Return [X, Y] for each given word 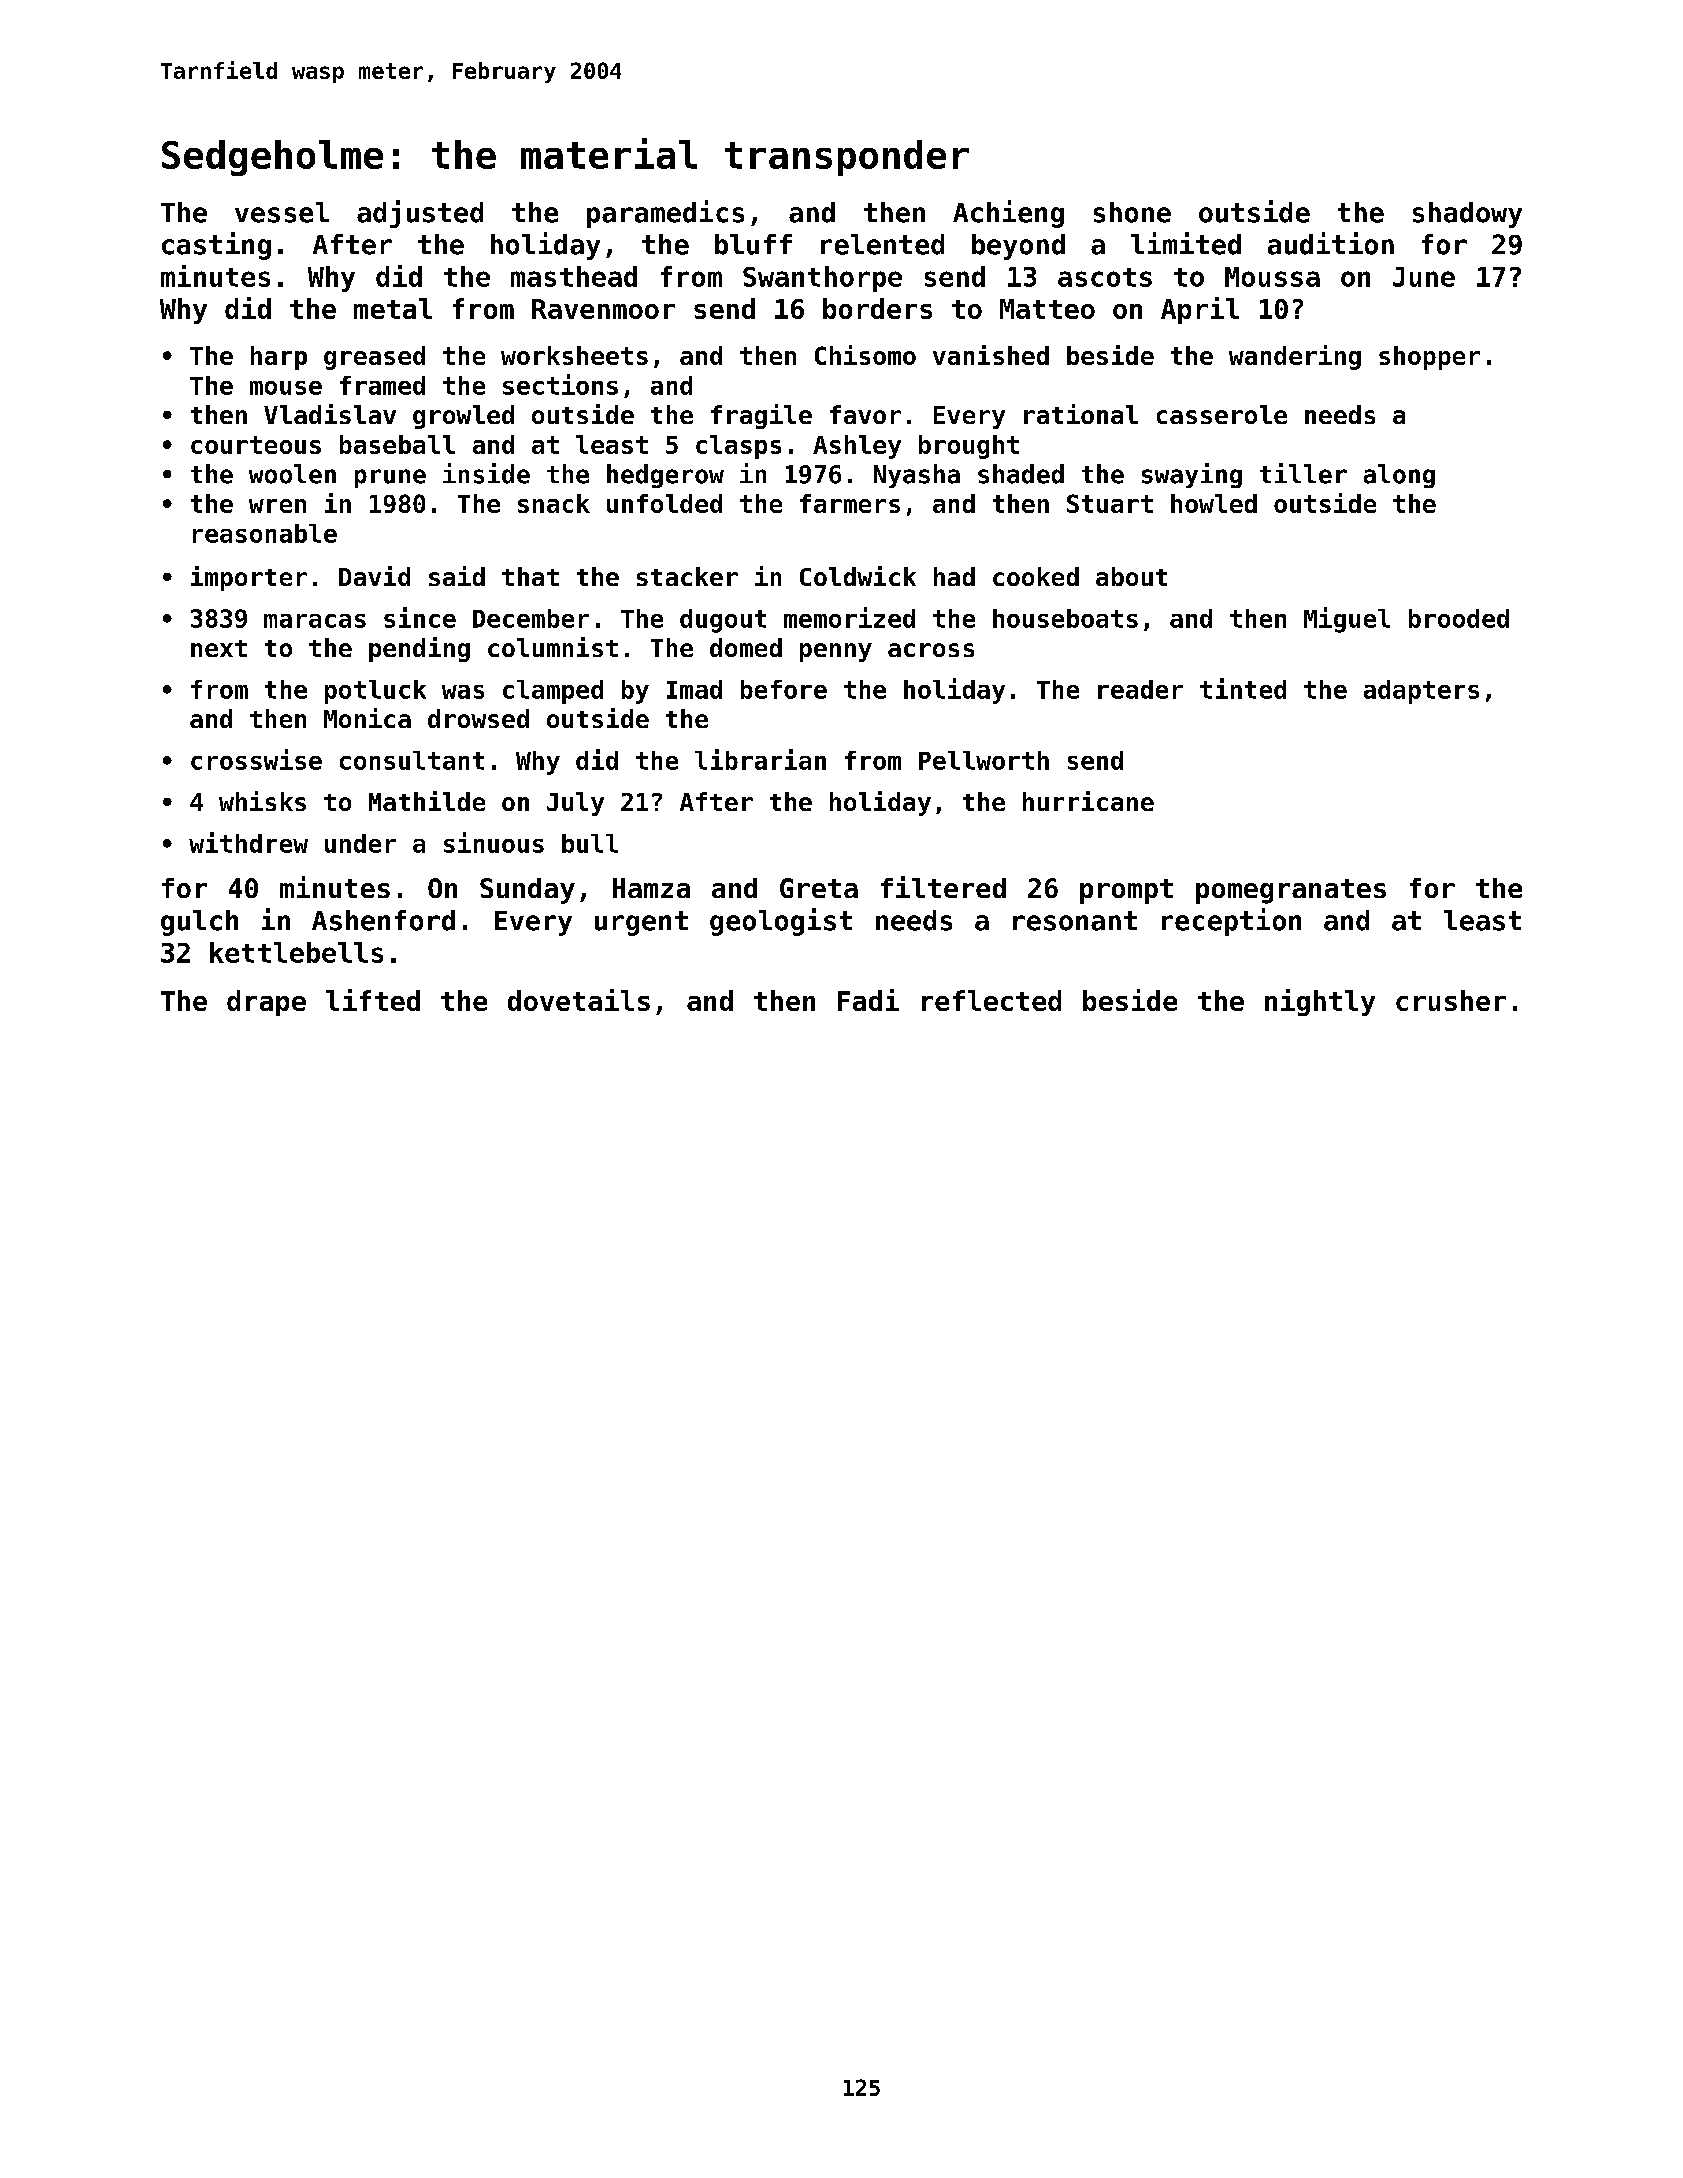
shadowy [1467, 215]
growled [463, 417]
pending [419, 649]
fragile [761, 416]
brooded [1459, 618]
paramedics [665, 214]
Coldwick [858, 576]
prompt [1126, 891]
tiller [1303, 473]
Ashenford [383, 920]
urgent [641, 923]
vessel [282, 212]
